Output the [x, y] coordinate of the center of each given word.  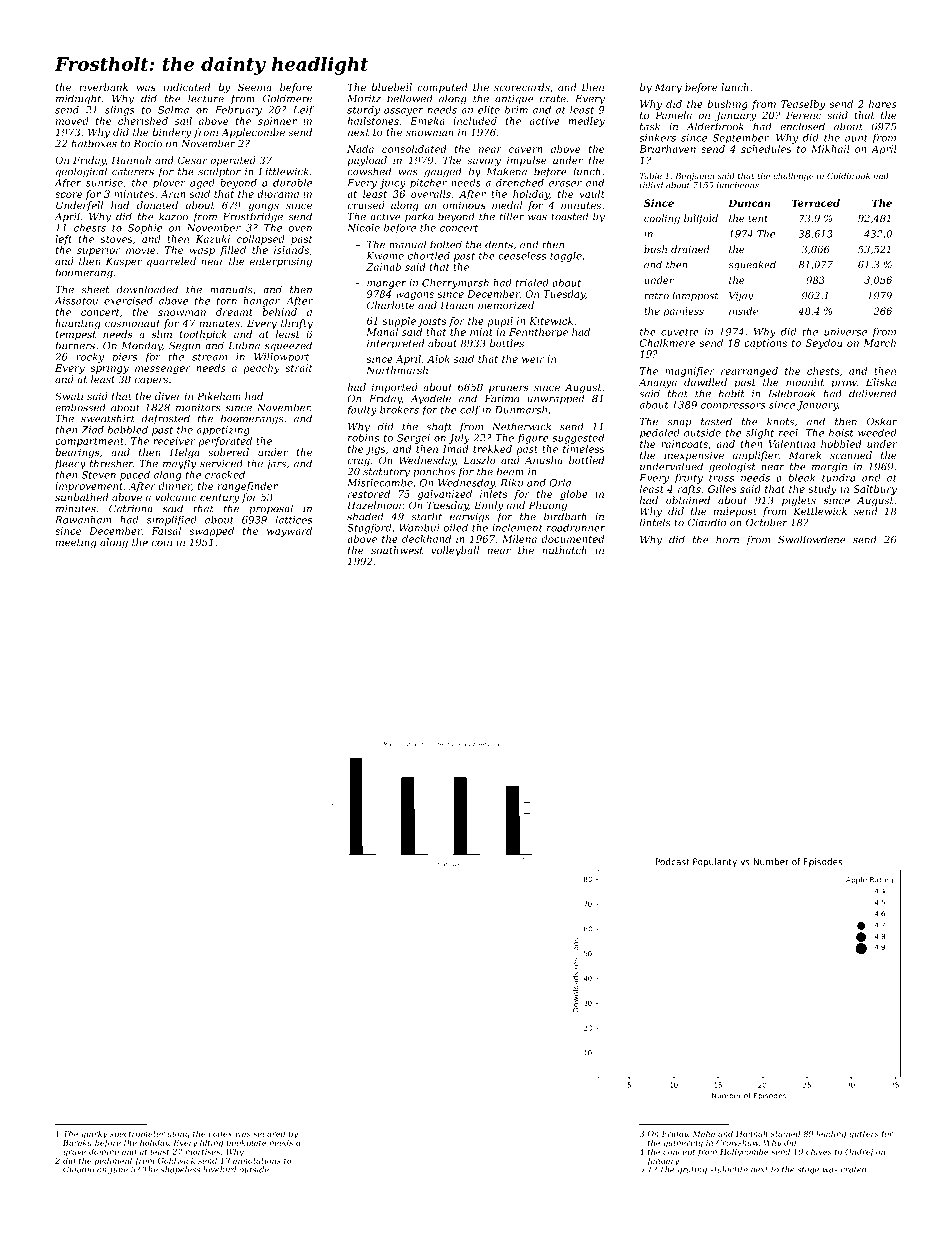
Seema [255, 87]
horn [727, 539]
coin [162, 542]
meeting [76, 543]
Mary [668, 88]
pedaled [660, 434]
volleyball [455, 551]
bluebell [391, 87]
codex [220, 1133]
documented [572, 539]
